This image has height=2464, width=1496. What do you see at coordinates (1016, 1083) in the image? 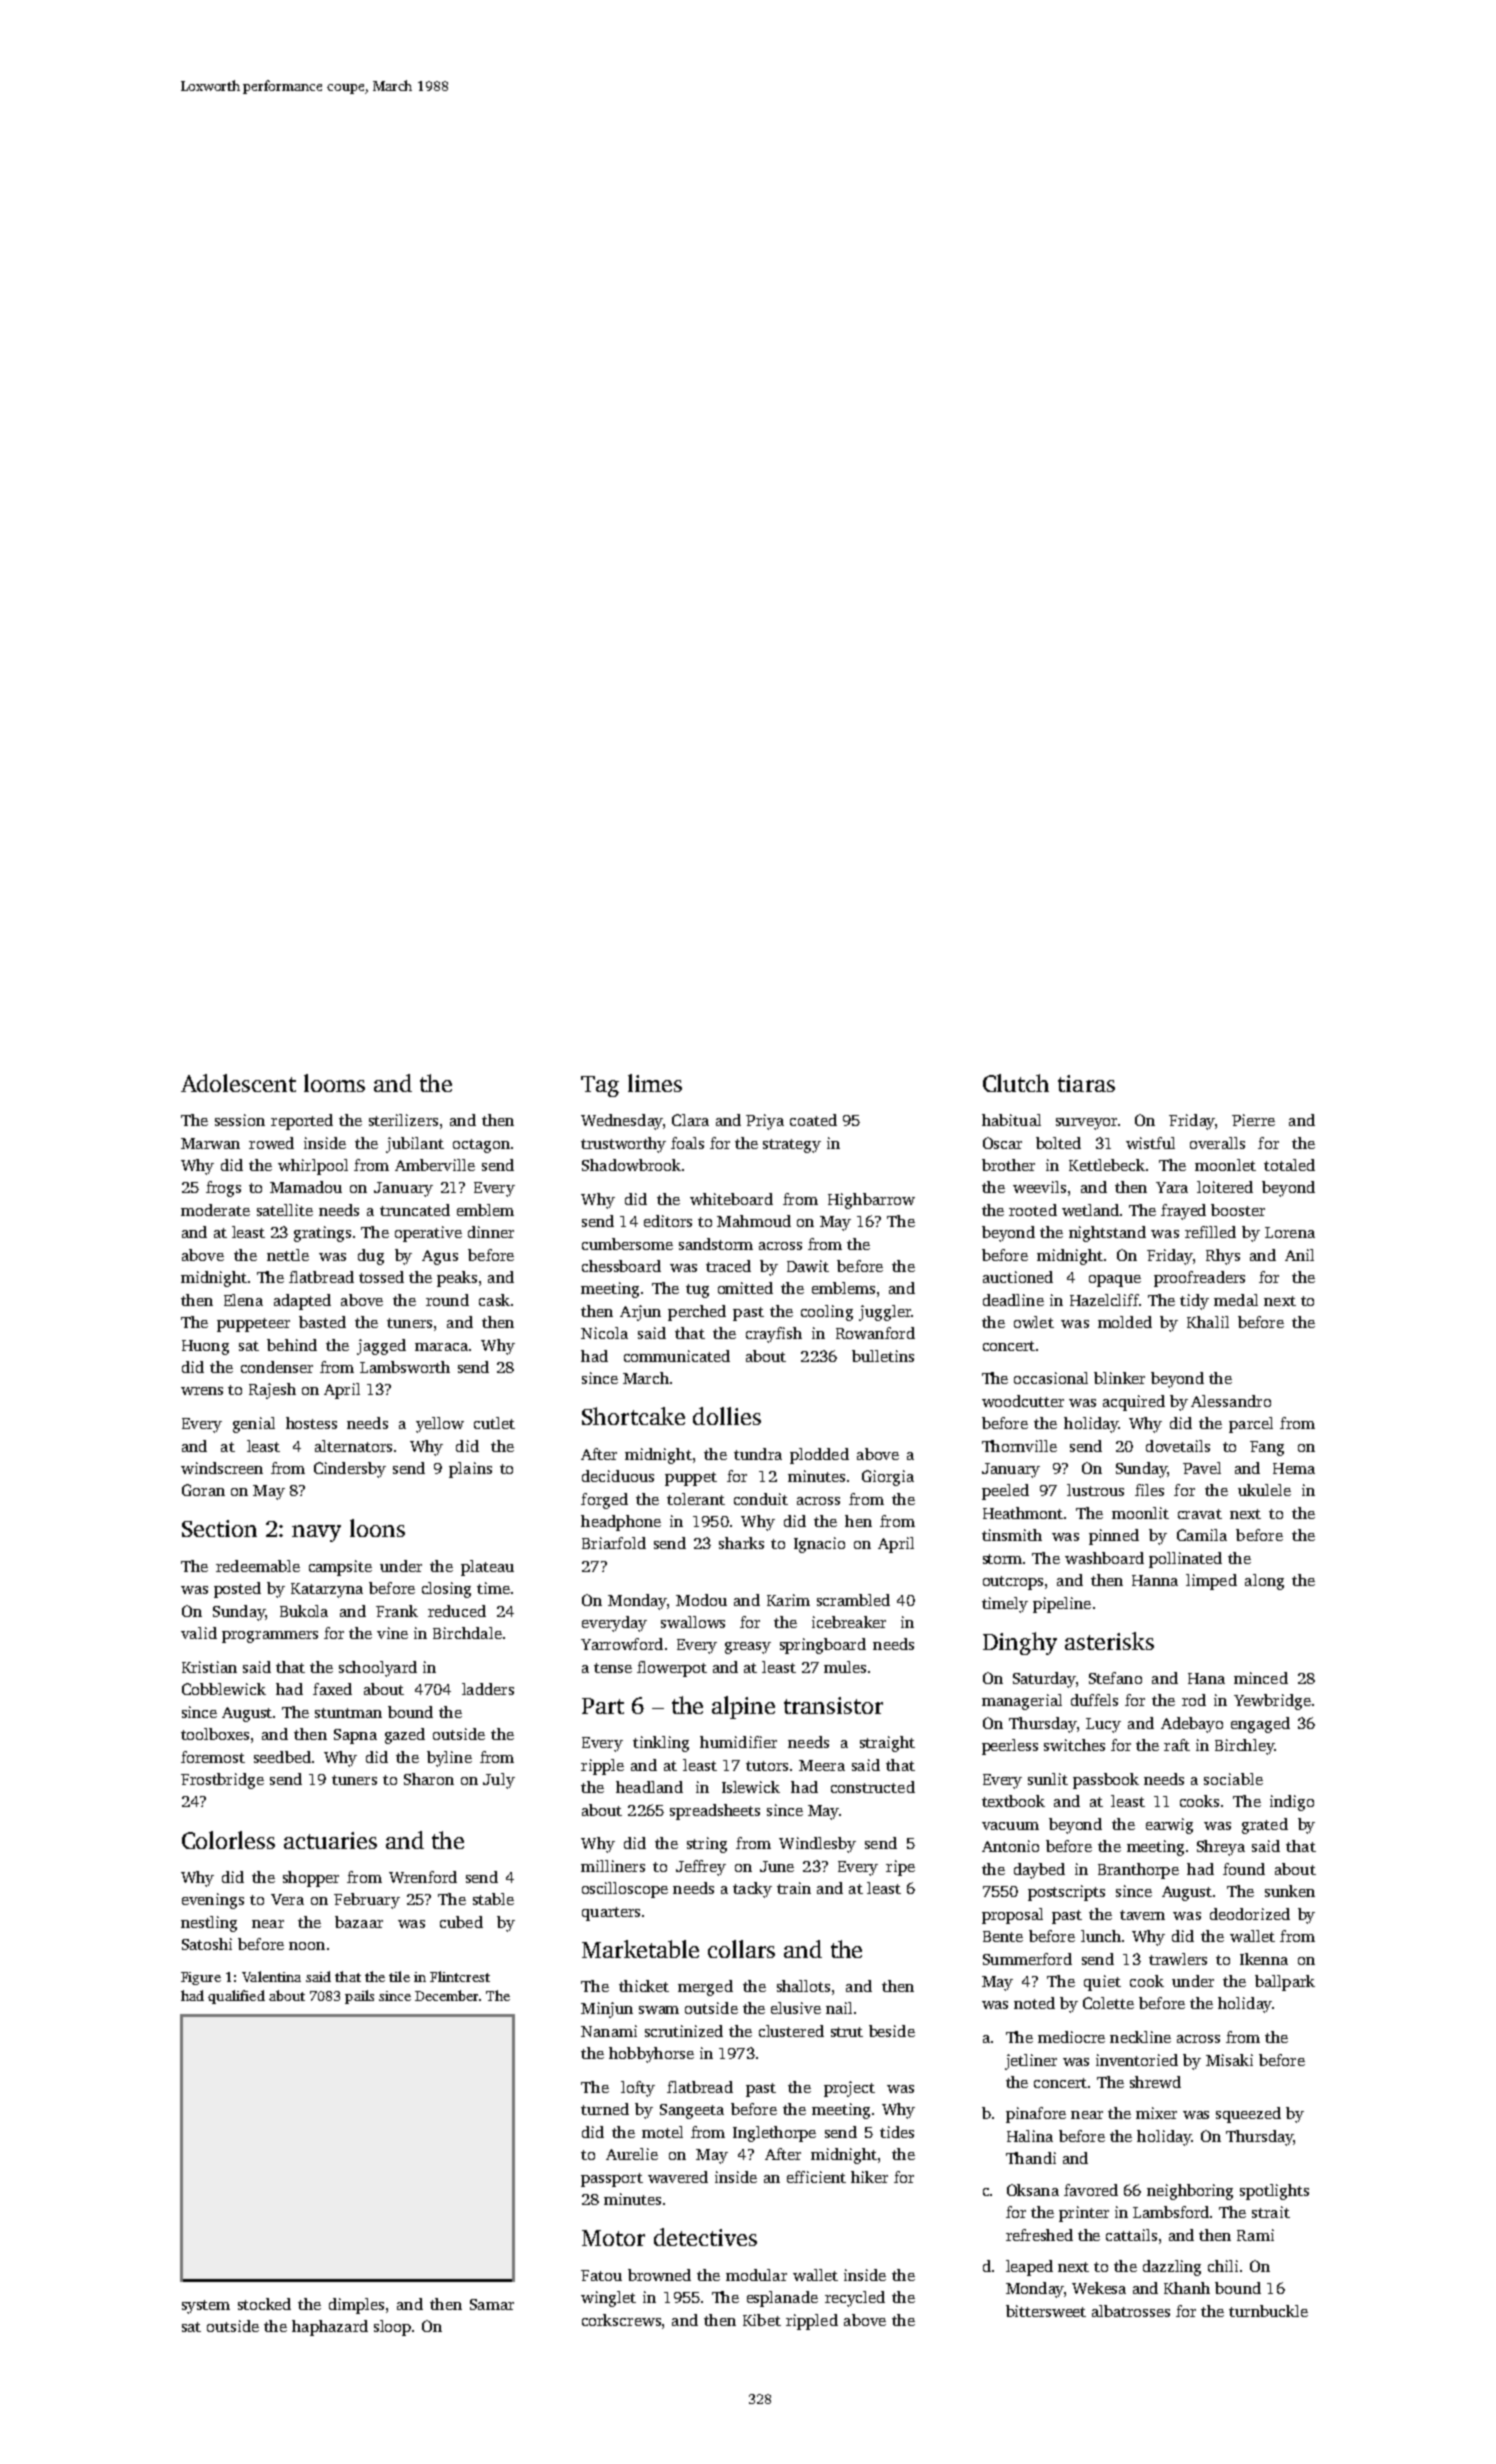
I see `Clutch` at bounding box center [1016, 1083].
